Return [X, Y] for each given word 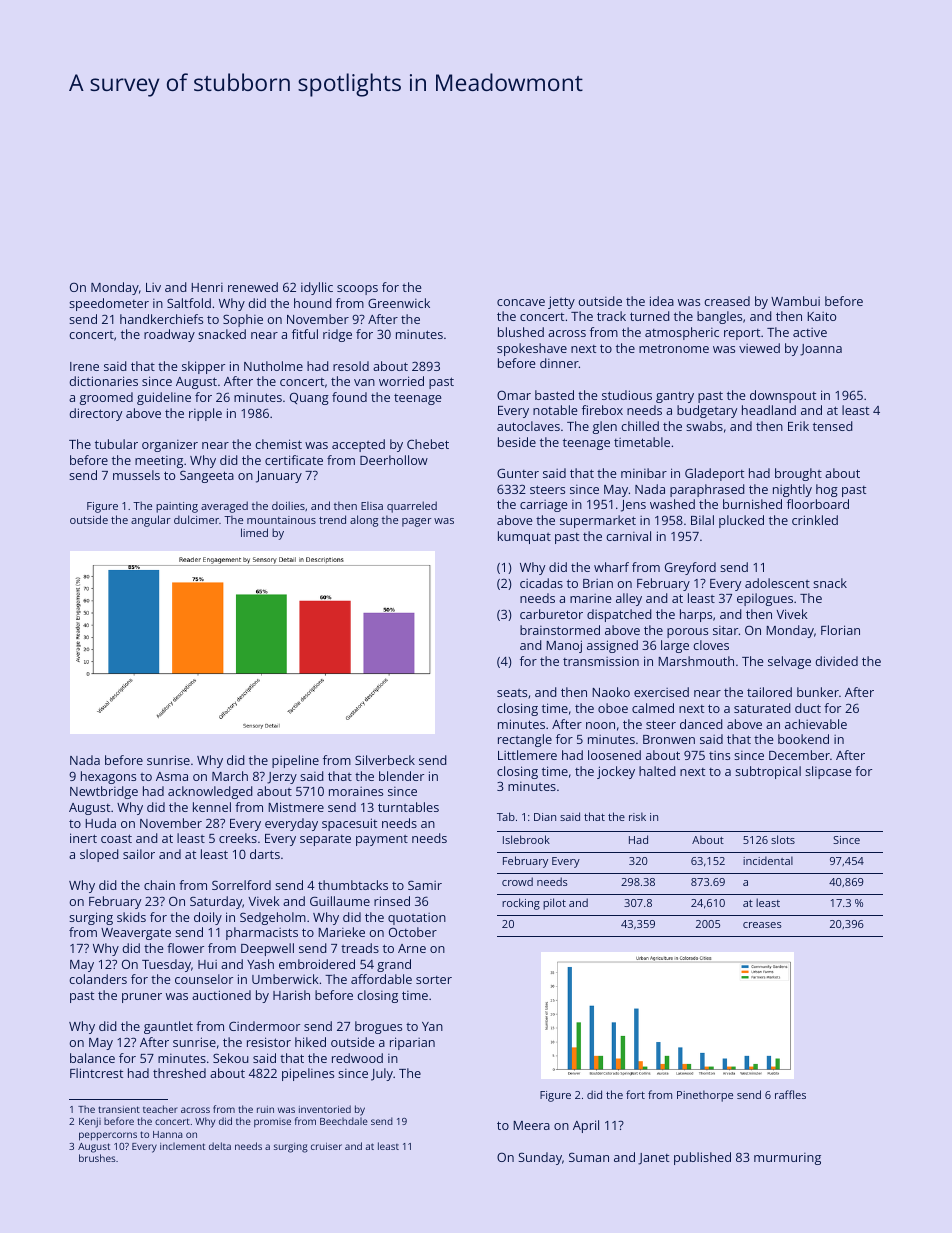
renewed [253, 287]
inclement [182, 1146]
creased [727, 301]
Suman [589, 1157]
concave [521, 302]
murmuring [787, 1159]
